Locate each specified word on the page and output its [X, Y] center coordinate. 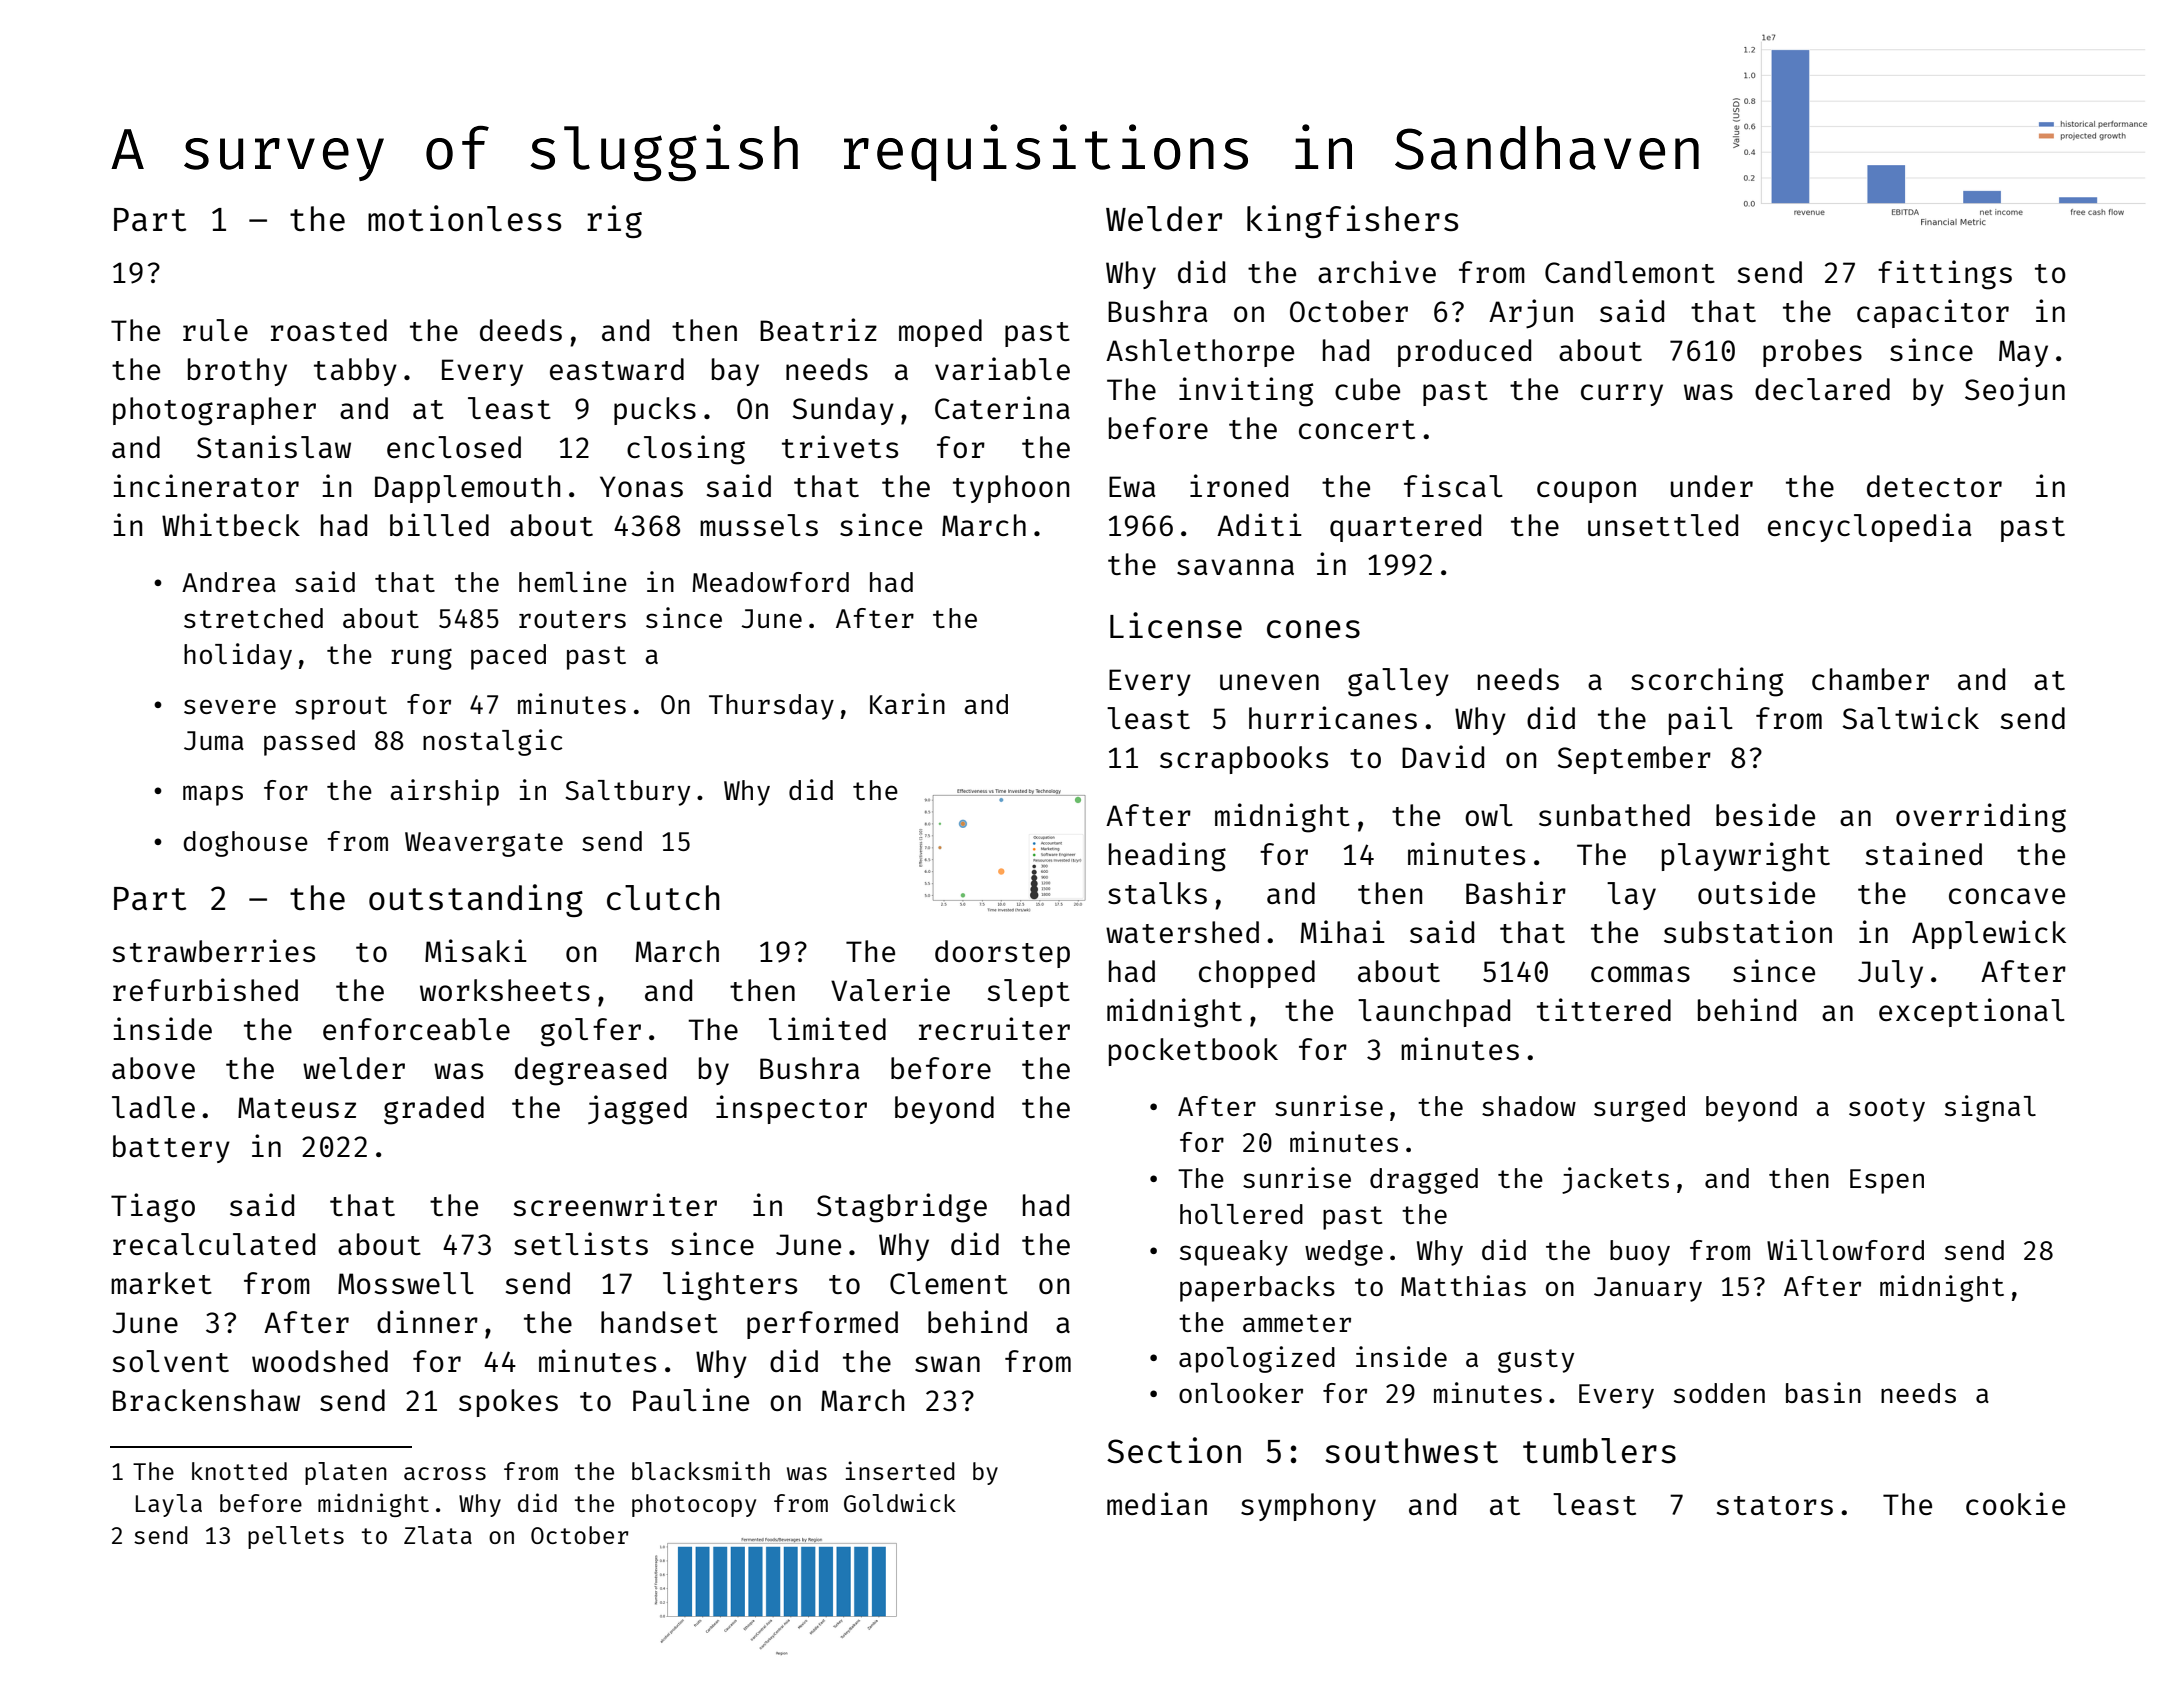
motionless [464, 218]
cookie [2015, 1503]
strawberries [214, 950]
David [1443, 756]
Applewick [1989, 934]
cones [1313, 629]
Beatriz [818, 329]
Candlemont [1630, 272]
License [1176, 625]
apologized [1257, 1359]
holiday [238, 656]
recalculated [214, 1244]
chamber [1870, 679]
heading [1167, 857]
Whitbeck [231, 524]
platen [346, 1473]
